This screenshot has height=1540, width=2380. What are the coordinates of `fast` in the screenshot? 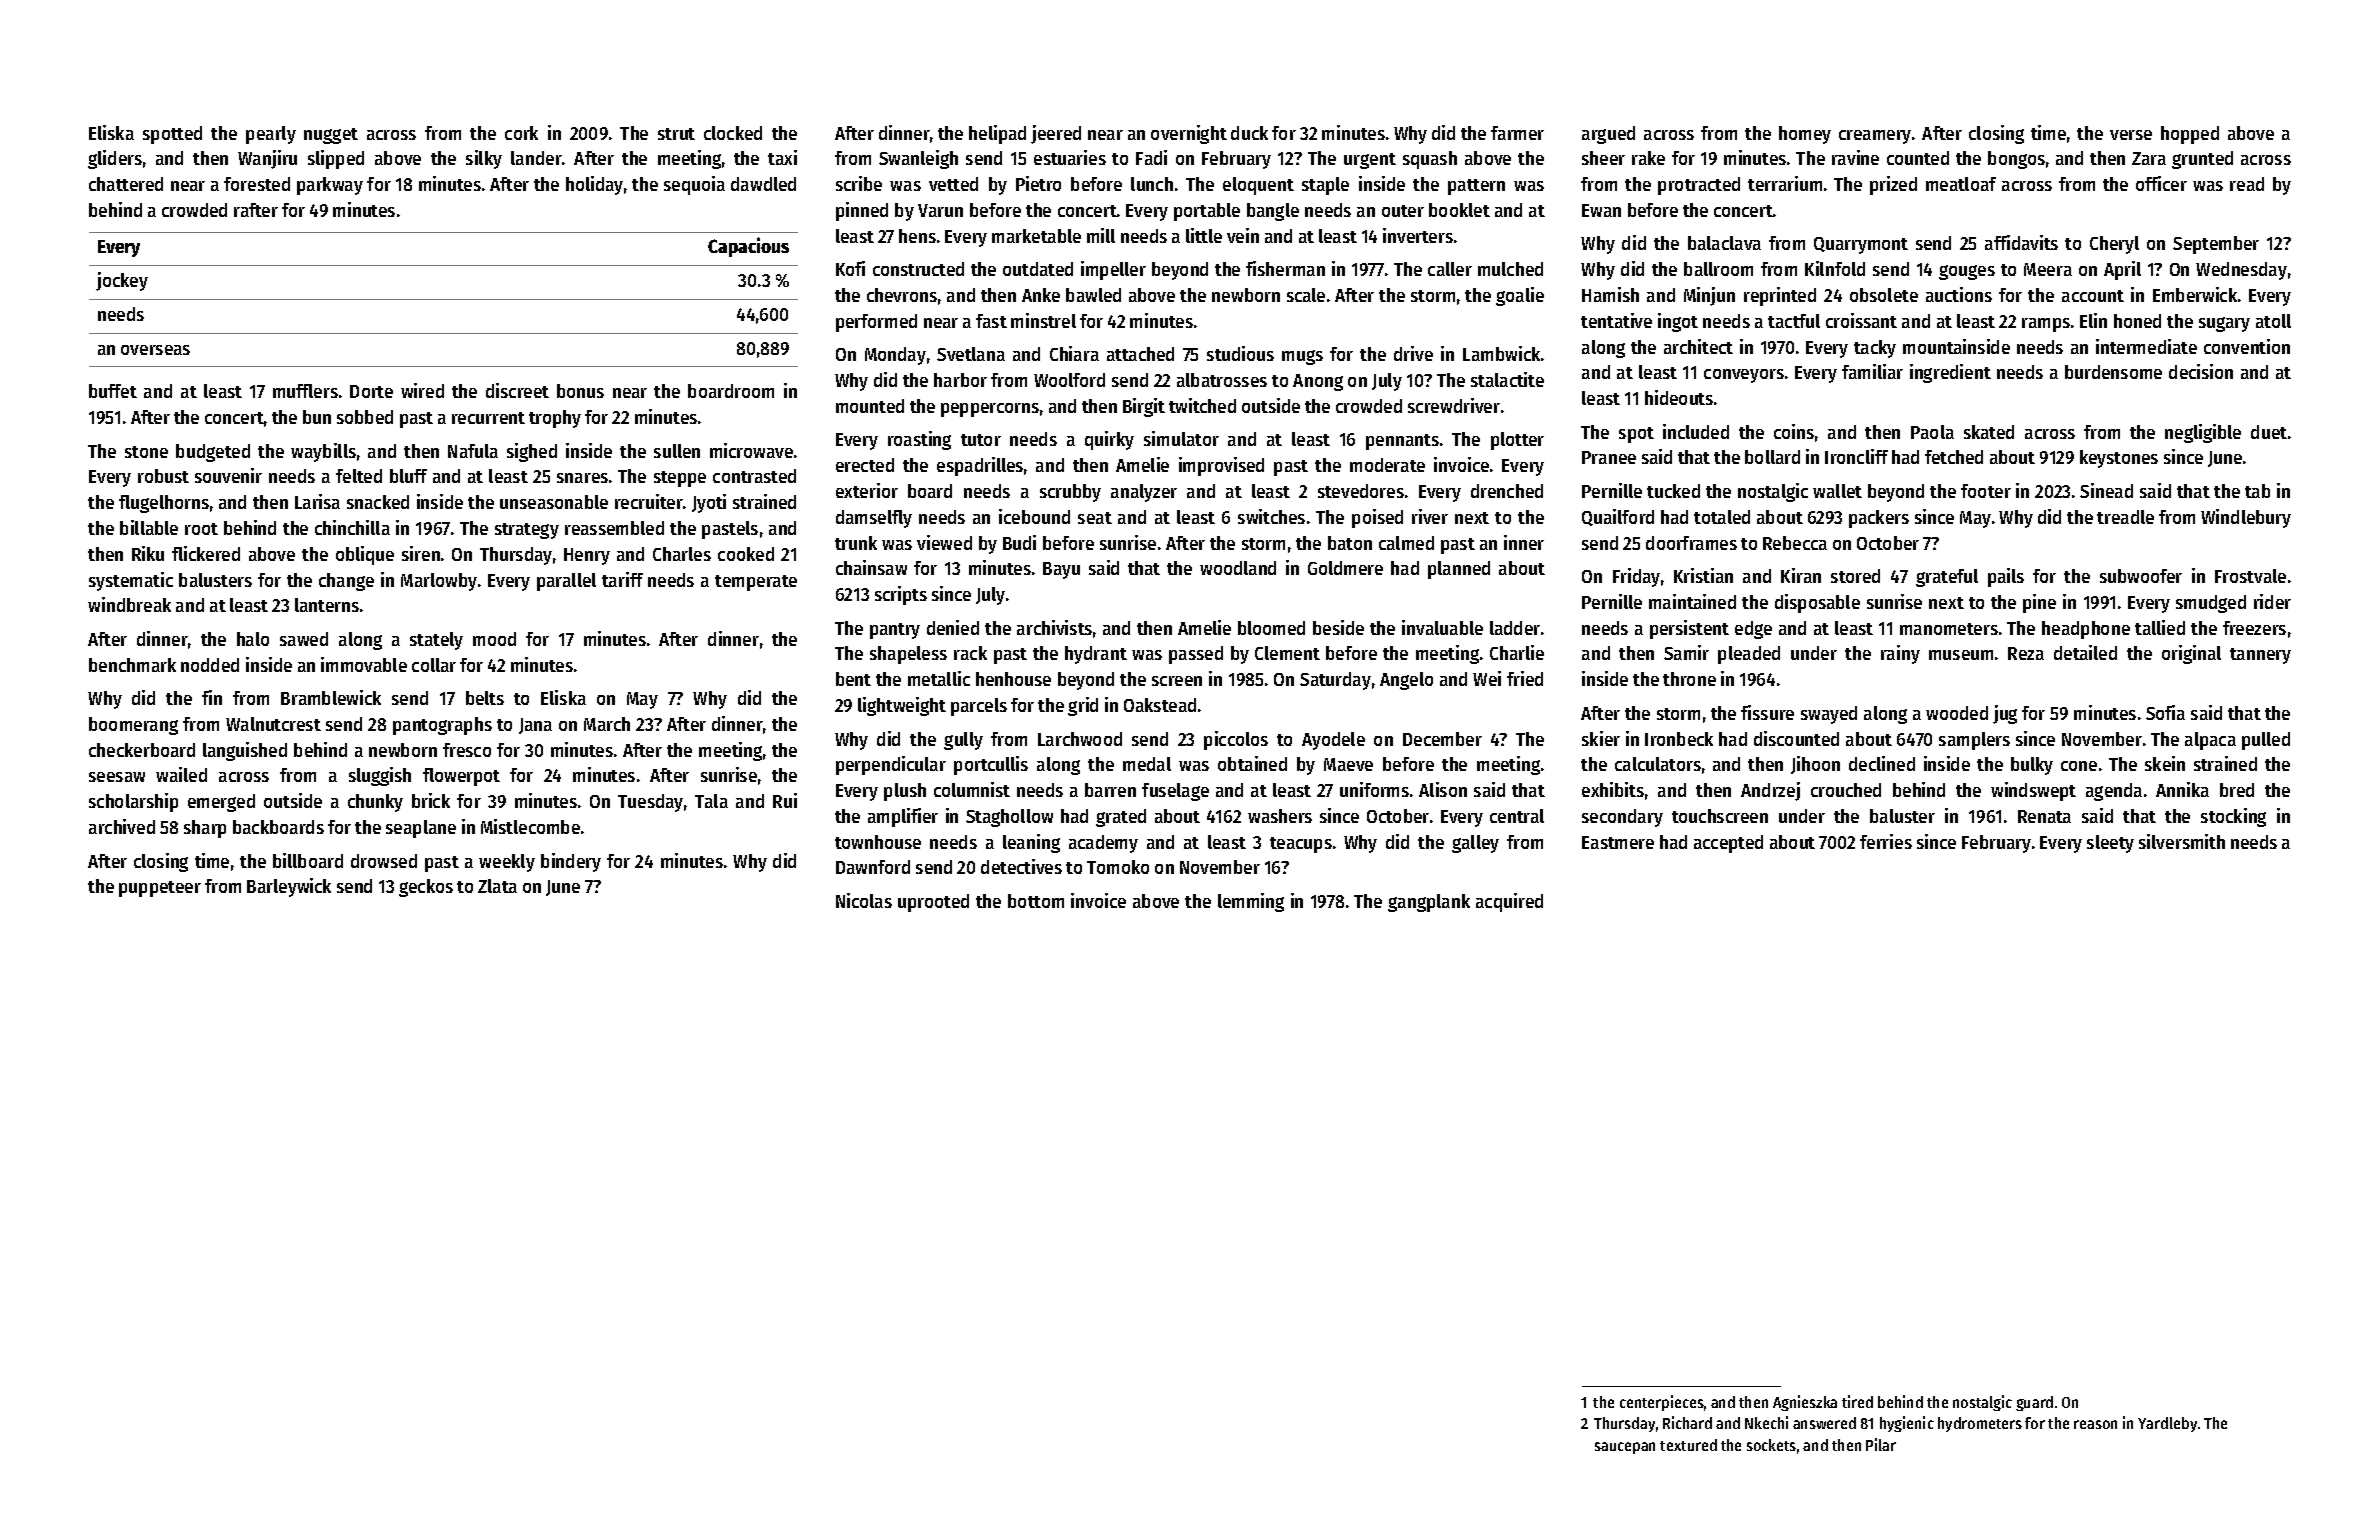 It's located at (991, 321).
